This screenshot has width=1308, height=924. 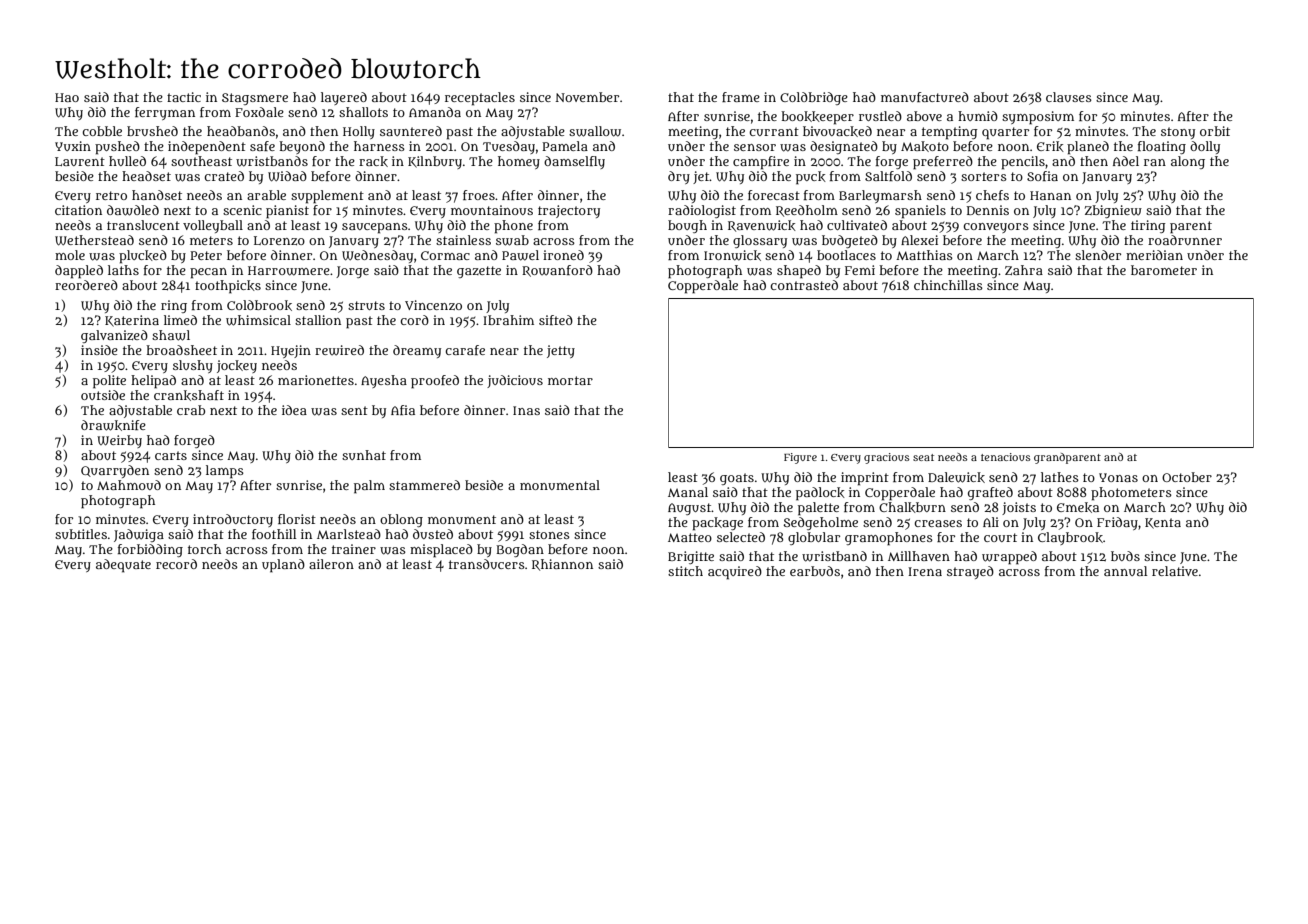 I want to click on florist, so click(x=297, y=519).
